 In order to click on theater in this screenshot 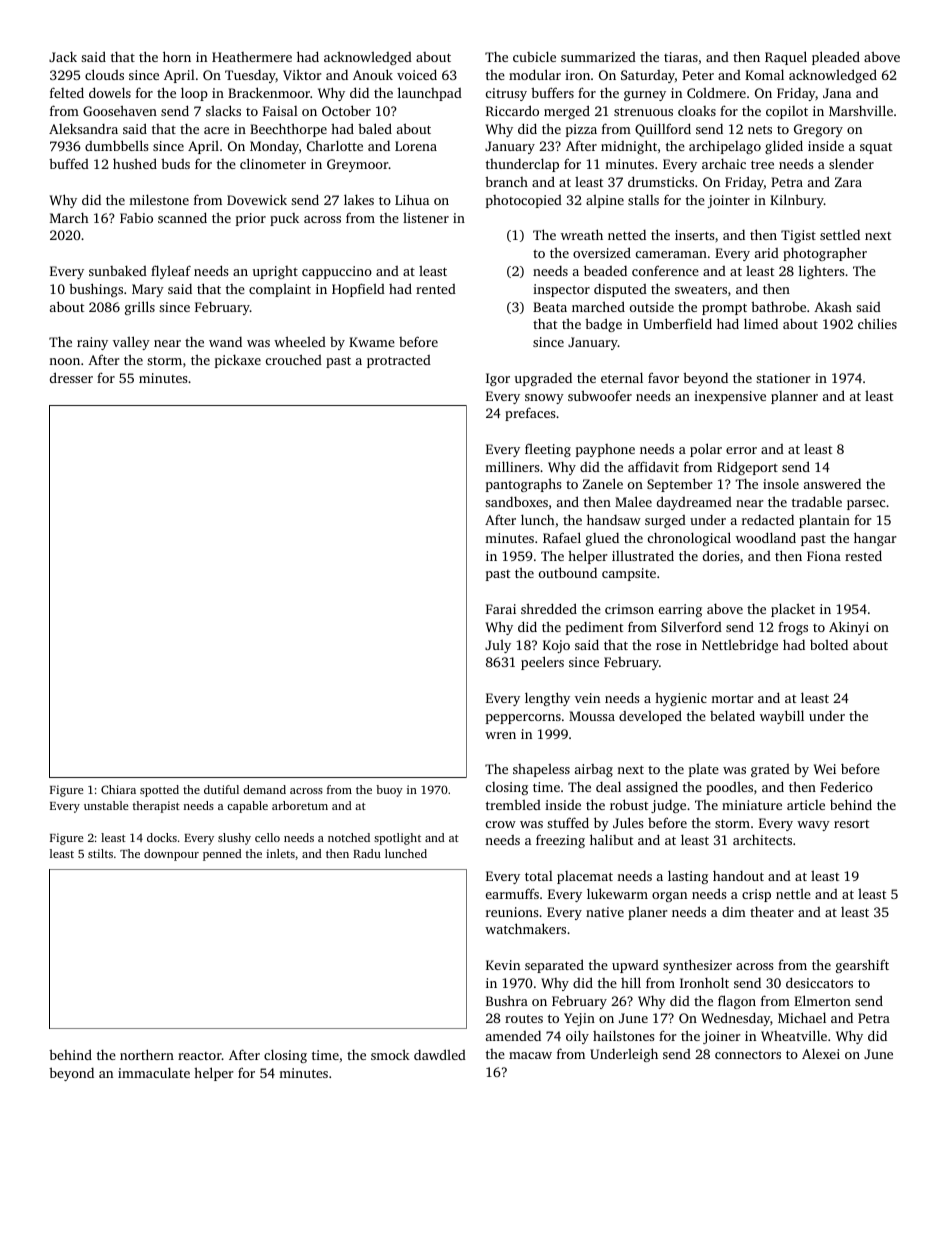, I will do `click(772, 912)`.
